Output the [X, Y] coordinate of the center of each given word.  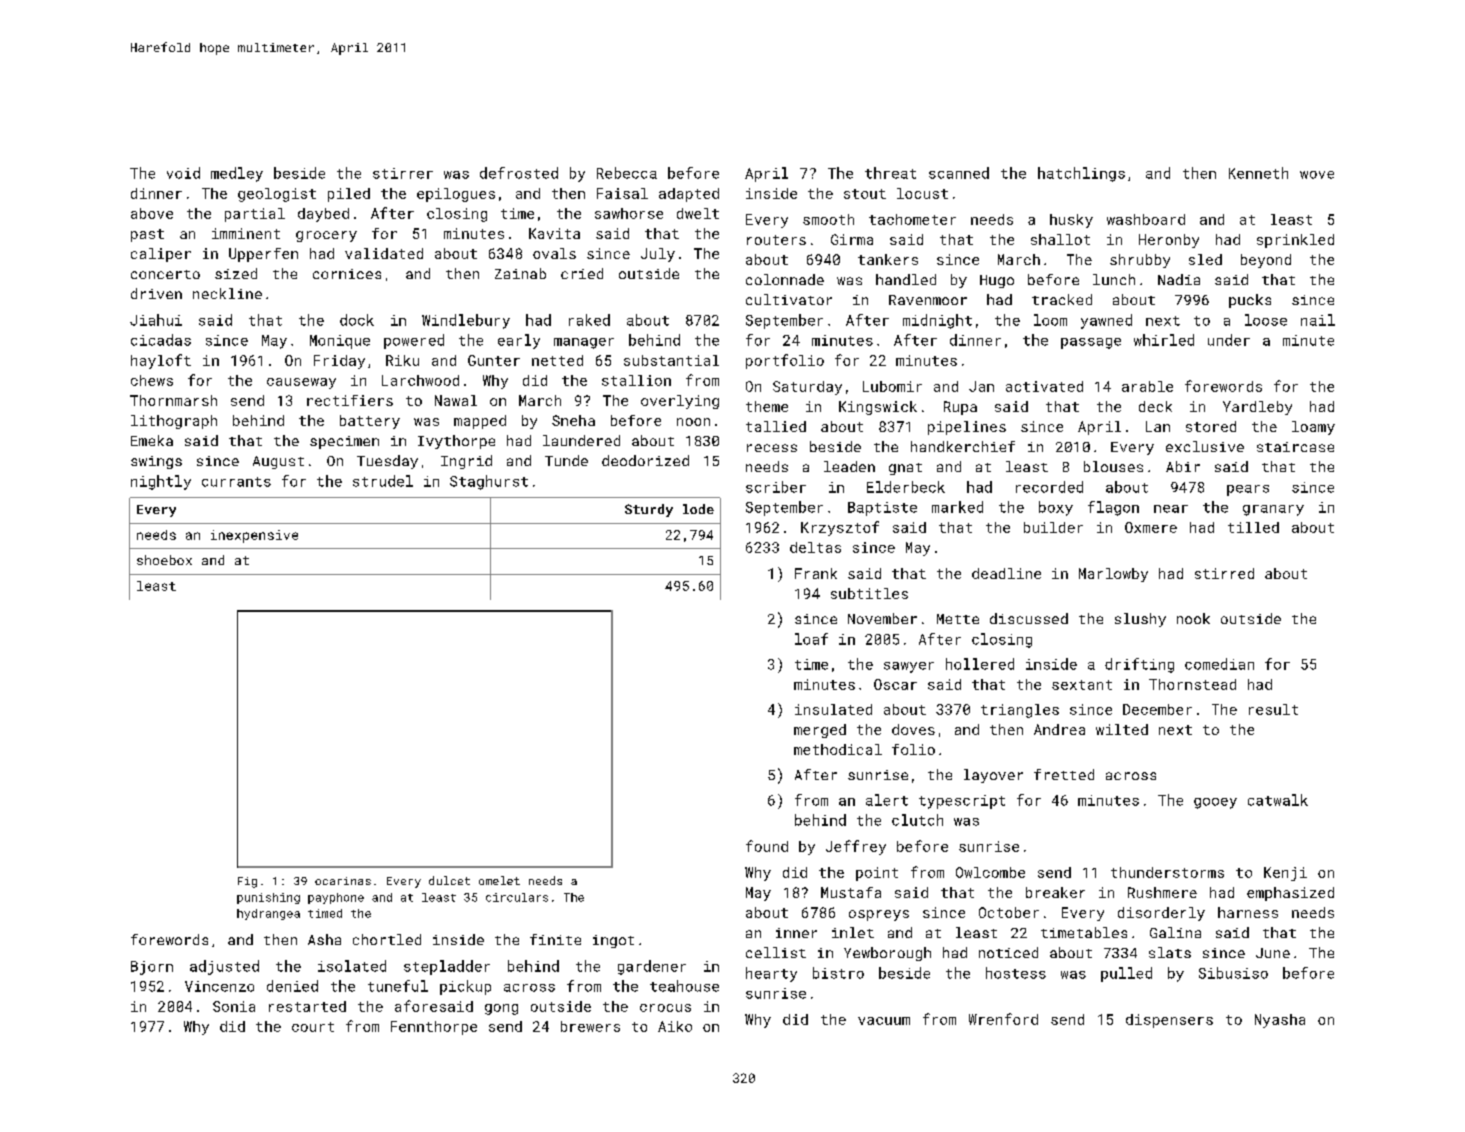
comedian [1219, 664]
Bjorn [152, 968]
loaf [811, 639]
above [152, 213]
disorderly [1161, 914]
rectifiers [350, 400]
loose [1266, 320]
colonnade [785, 279]
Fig [247, 882]
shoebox [164, 560]
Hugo [997, 281]
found [767, 846]
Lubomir [892, 386]
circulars [517, 897]
